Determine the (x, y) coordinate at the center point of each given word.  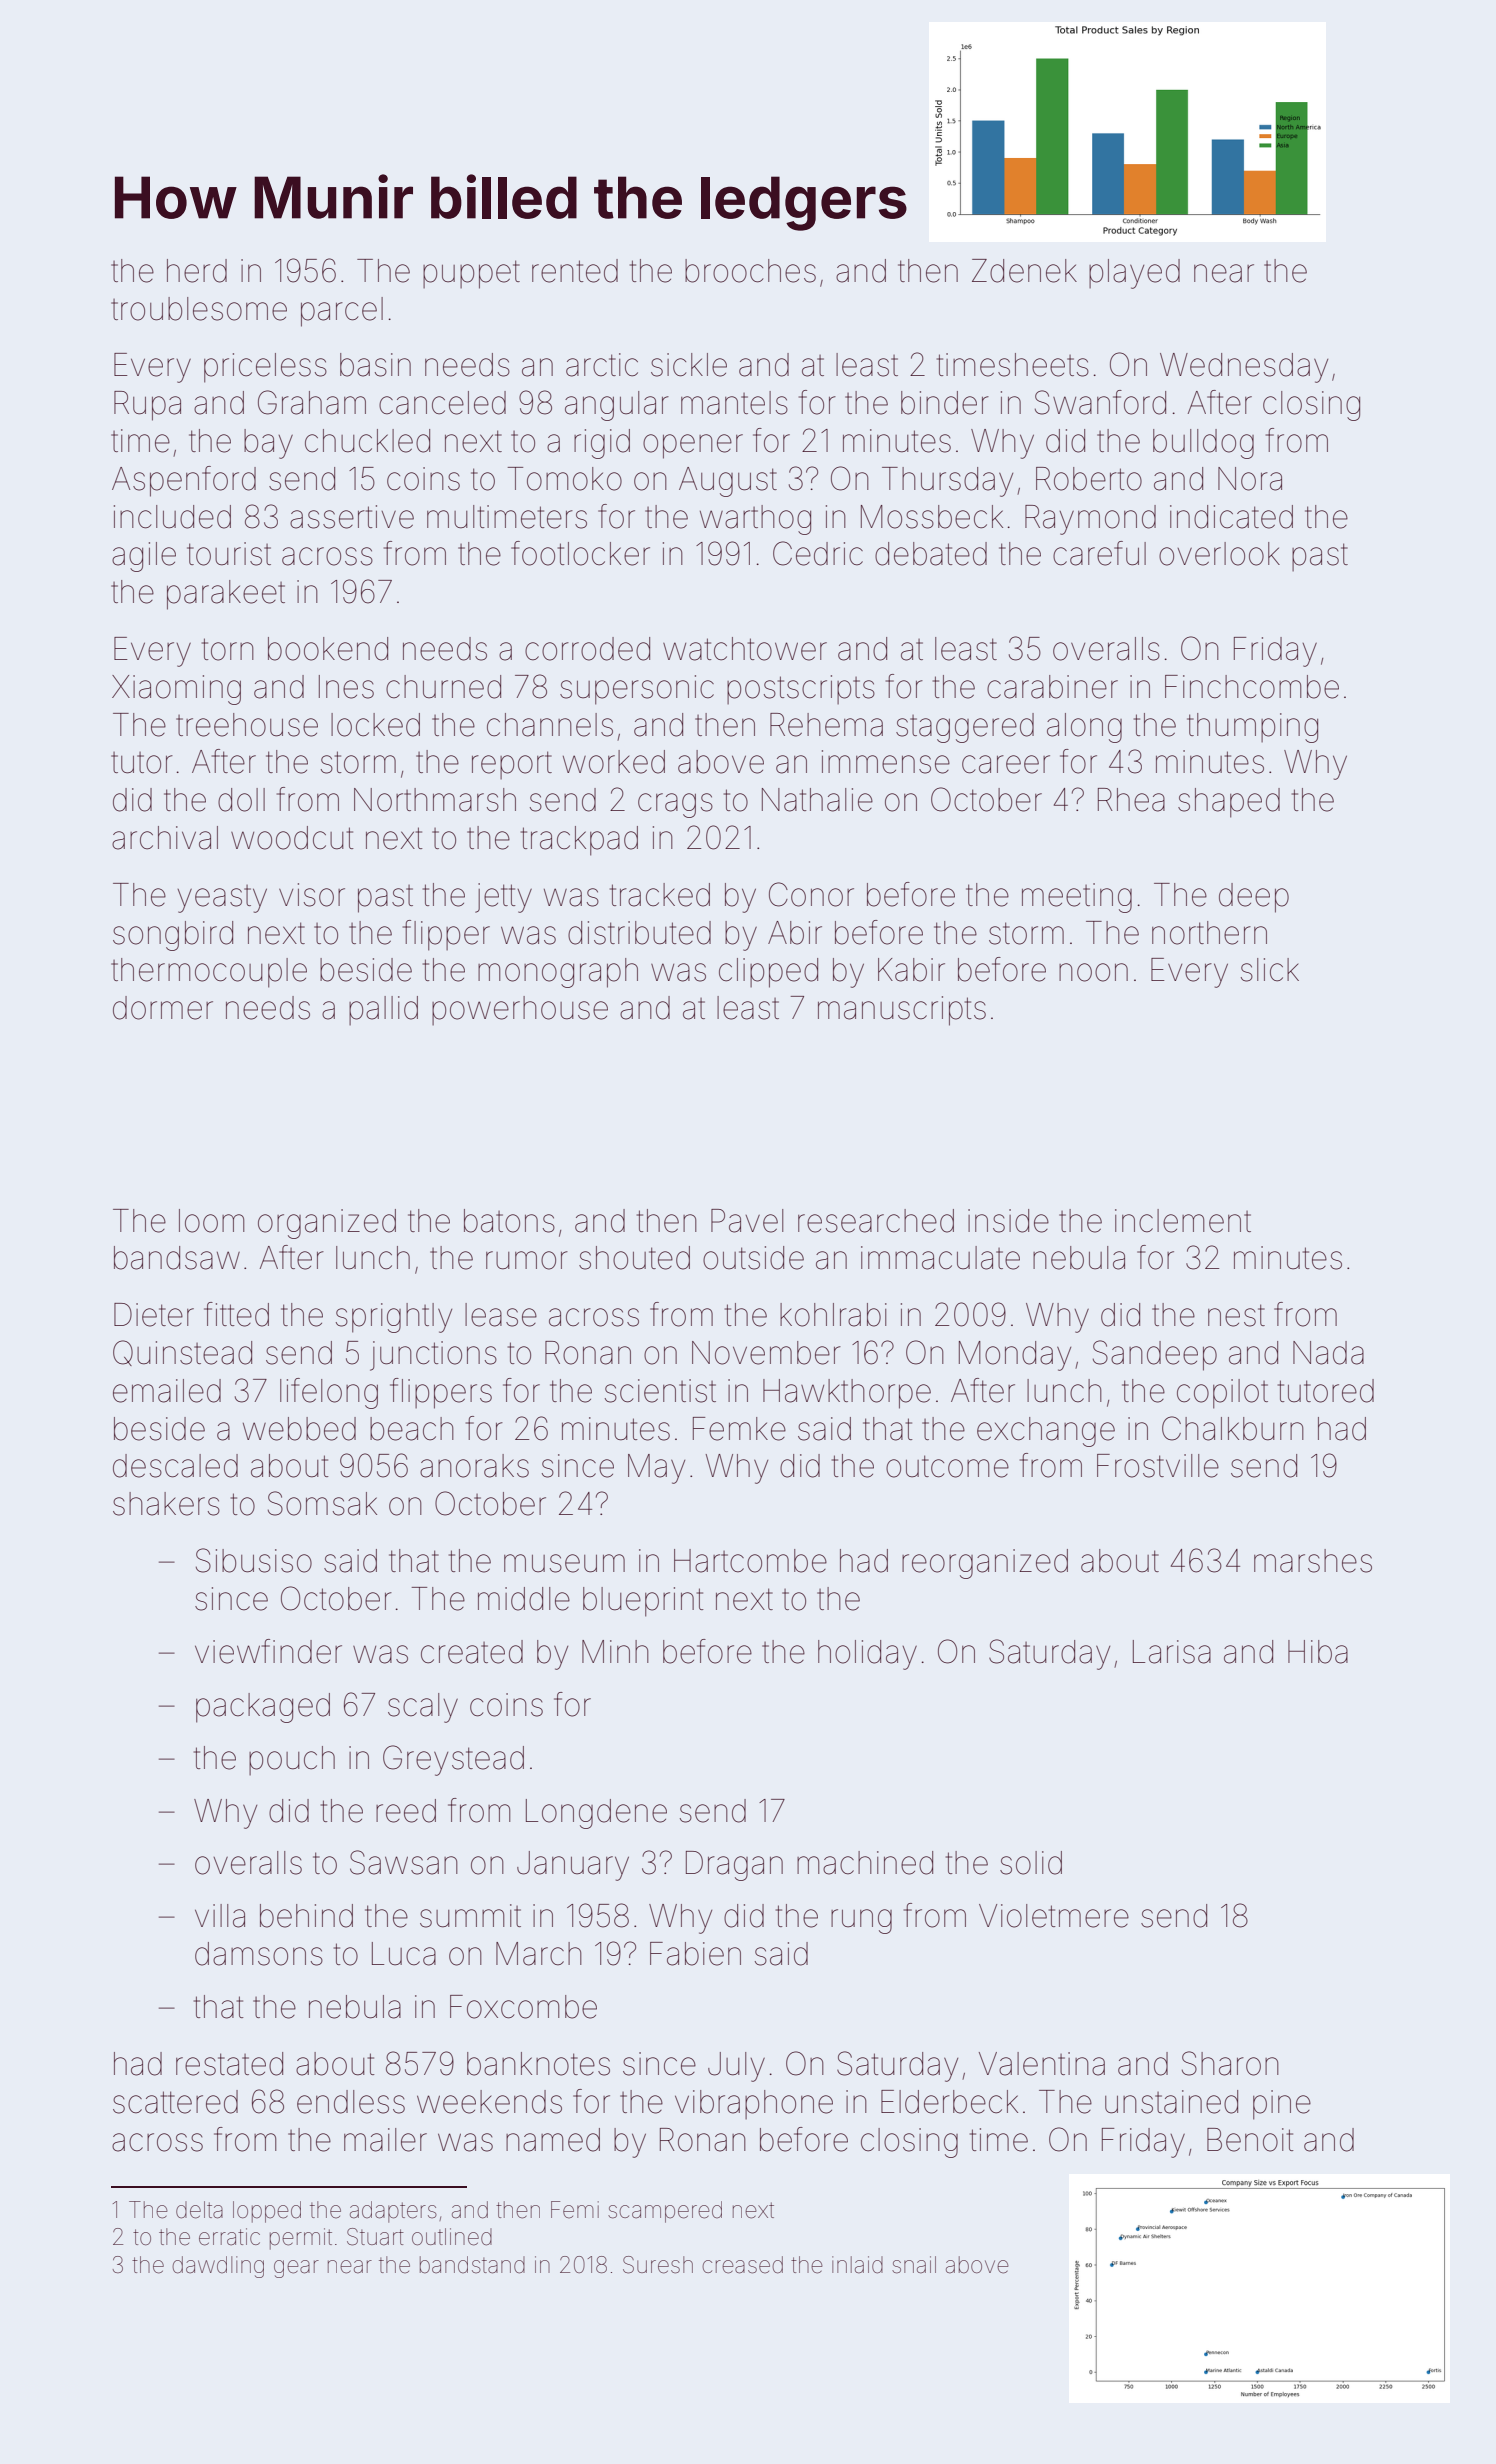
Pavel (747, 1221)
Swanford (1100, 402)
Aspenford (184, 481)
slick (1270, 970)
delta (199, 2210)
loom (211, 1221)
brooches (750, 271)
